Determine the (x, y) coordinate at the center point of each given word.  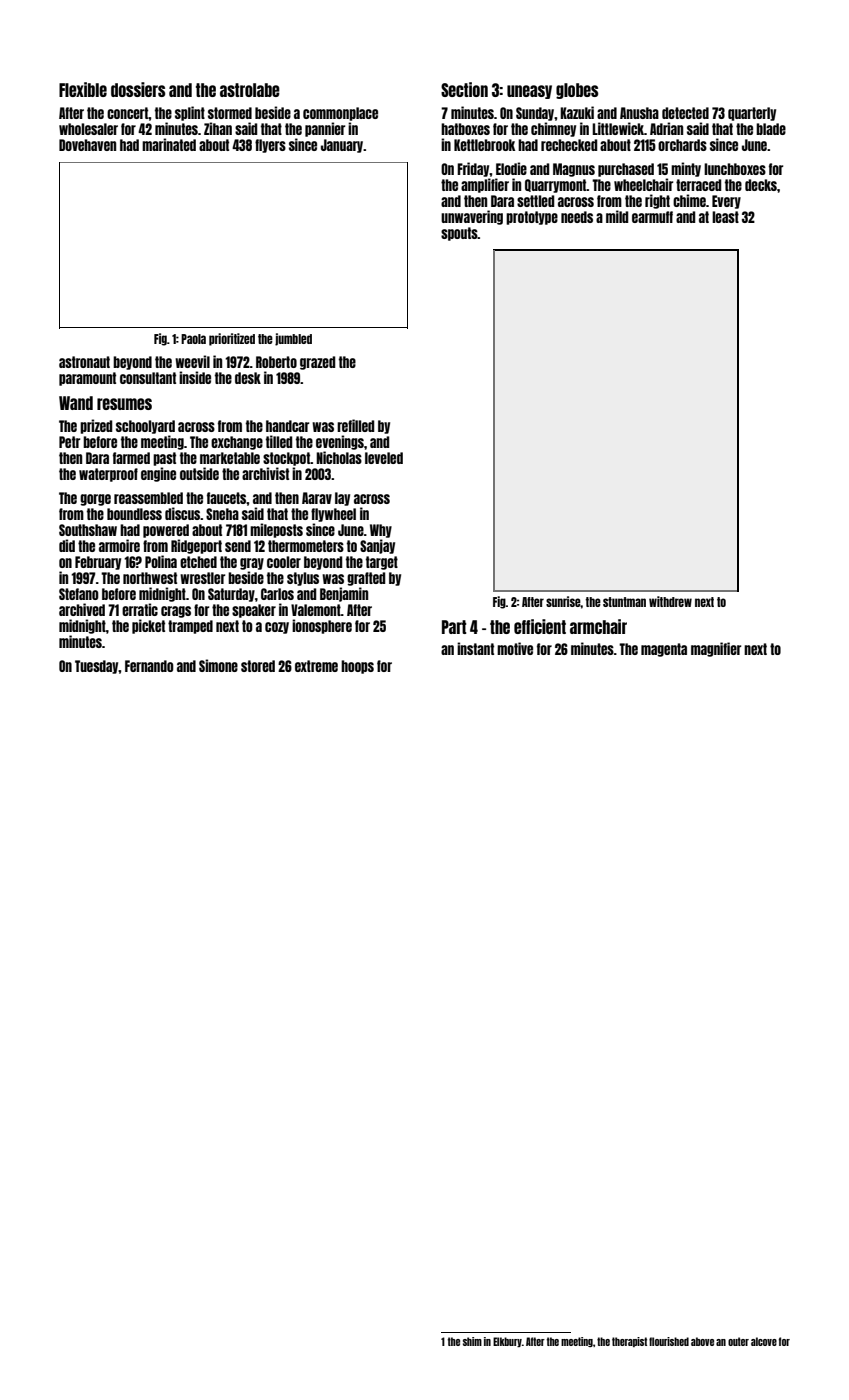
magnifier (716, 649)
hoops (357, 667)
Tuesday (97, 667)
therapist (629, 1342)
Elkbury (507, 1342)
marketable (230, 458)
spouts (459, 234)
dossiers (138, 89)
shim (472, 1341)
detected (685, 113)
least (725, 217)
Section (464, 89)
